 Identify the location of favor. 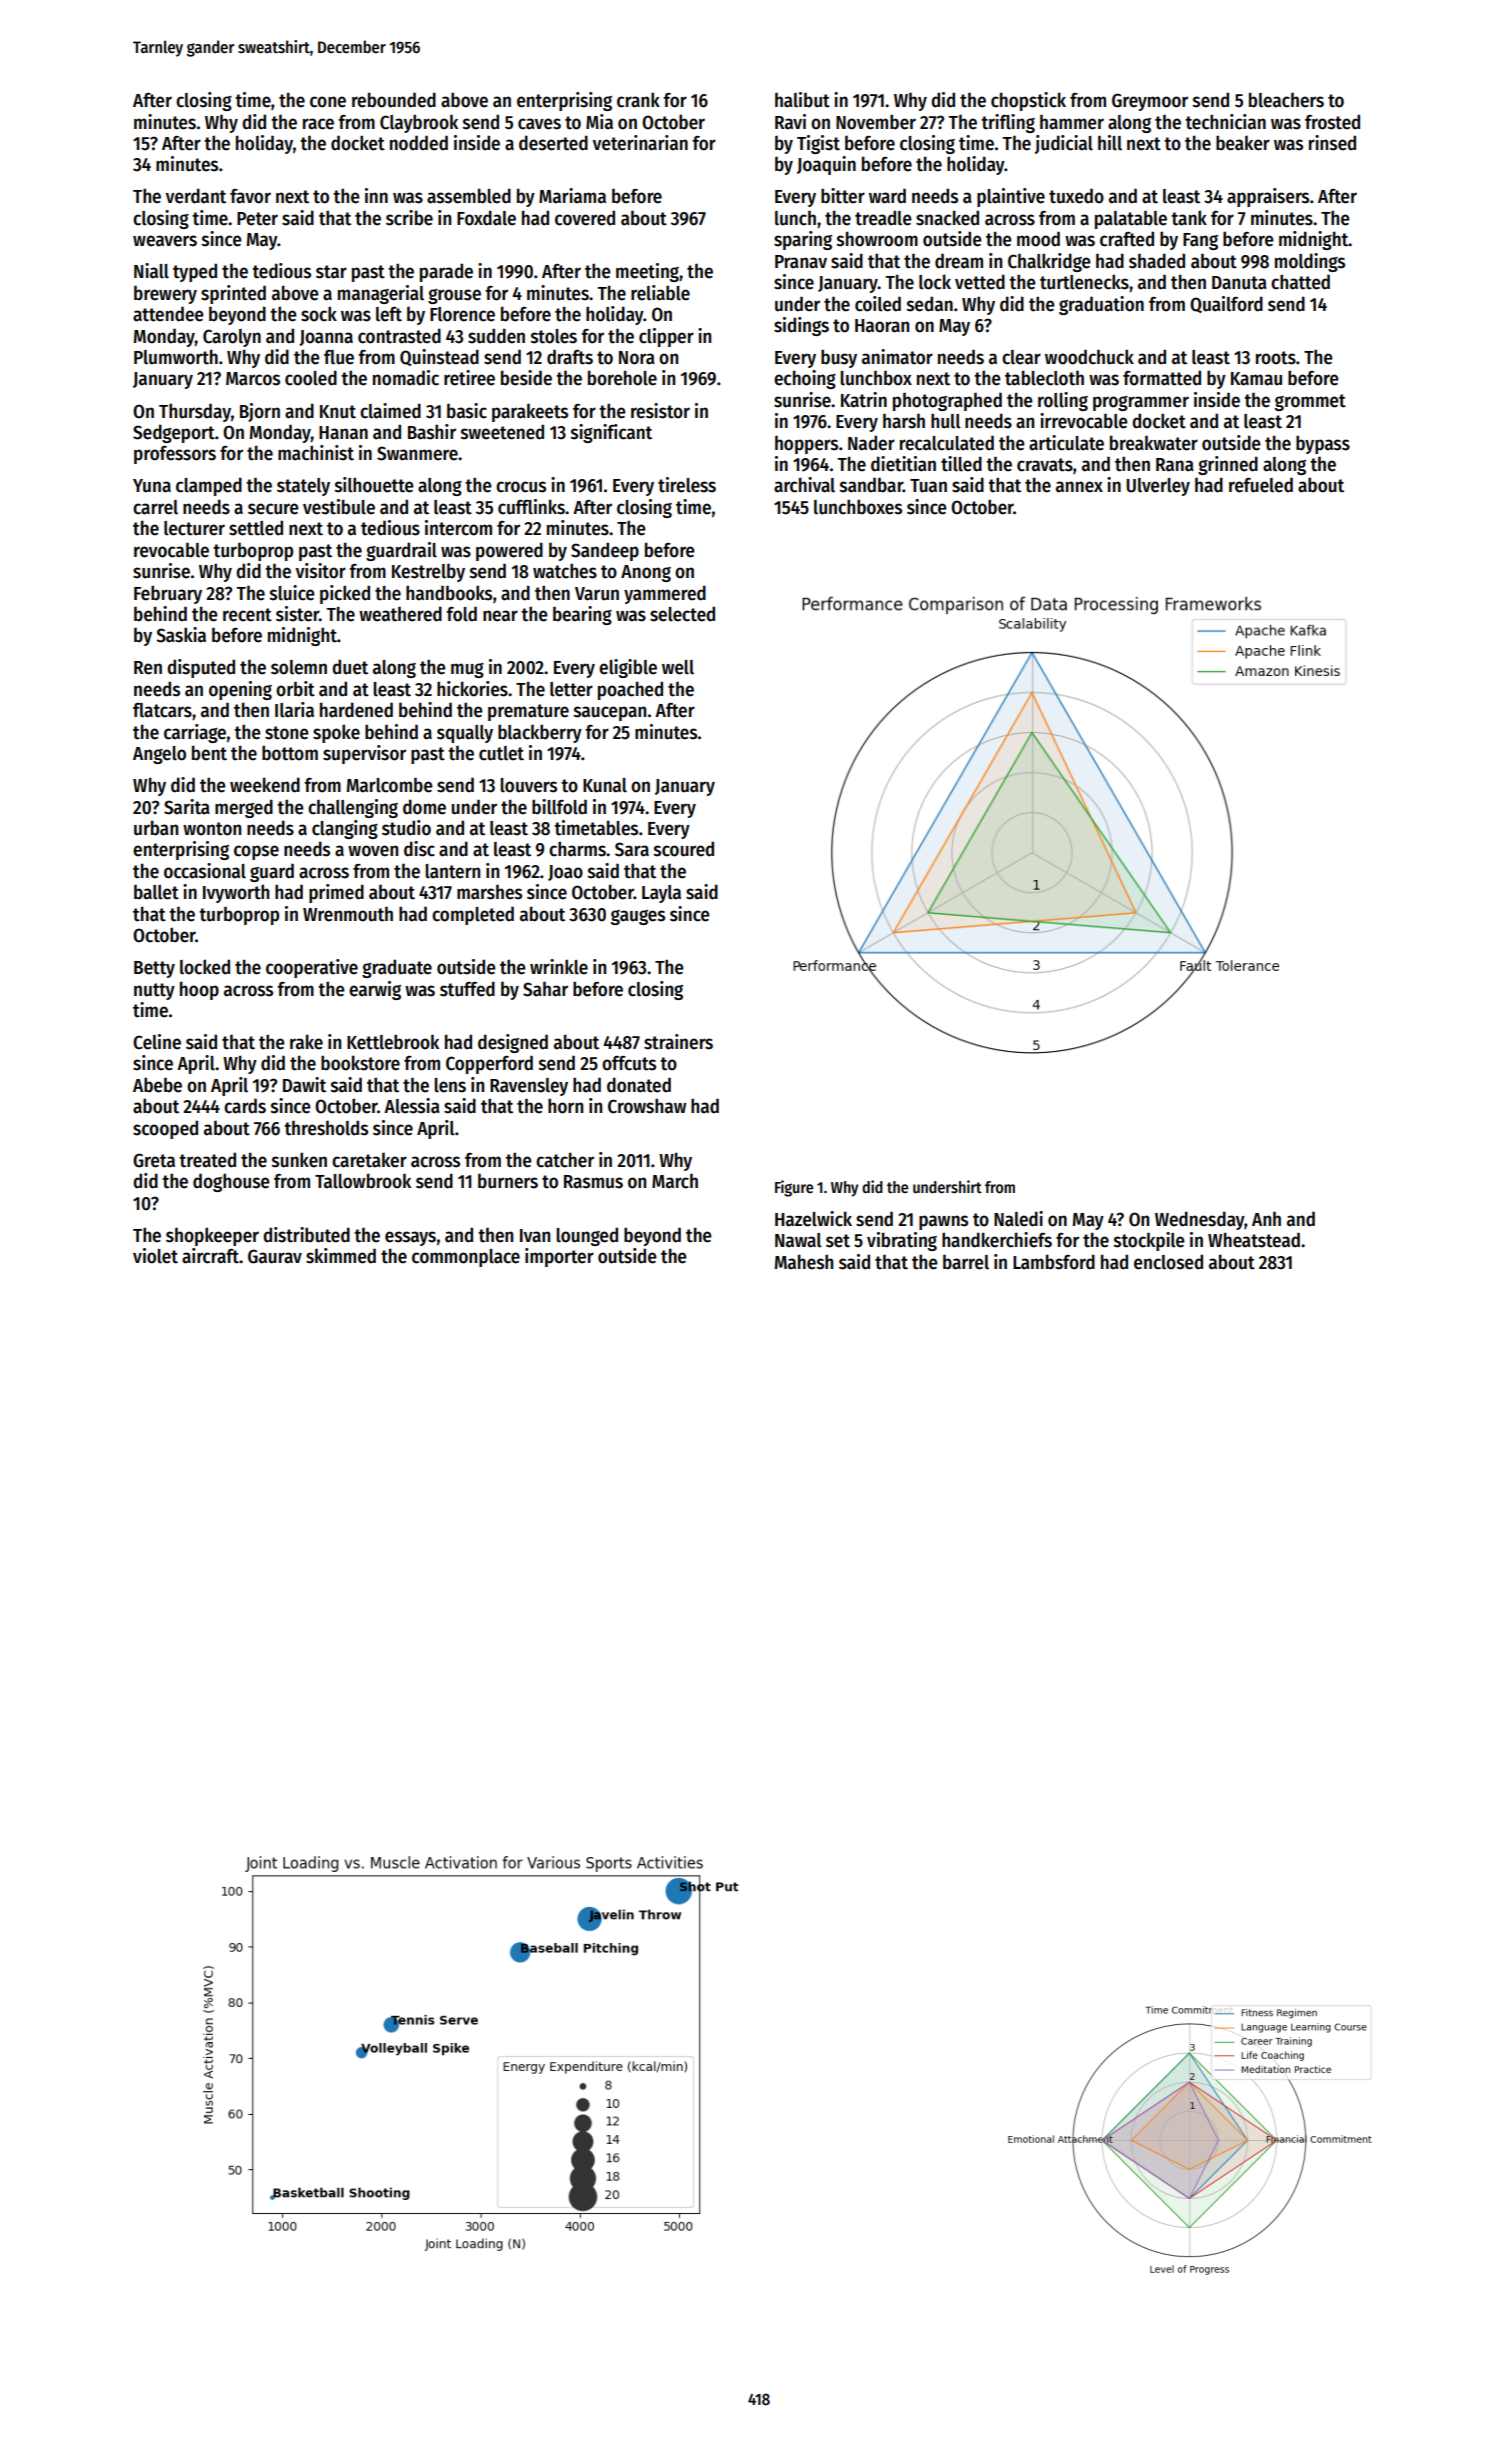
(250, 196).
